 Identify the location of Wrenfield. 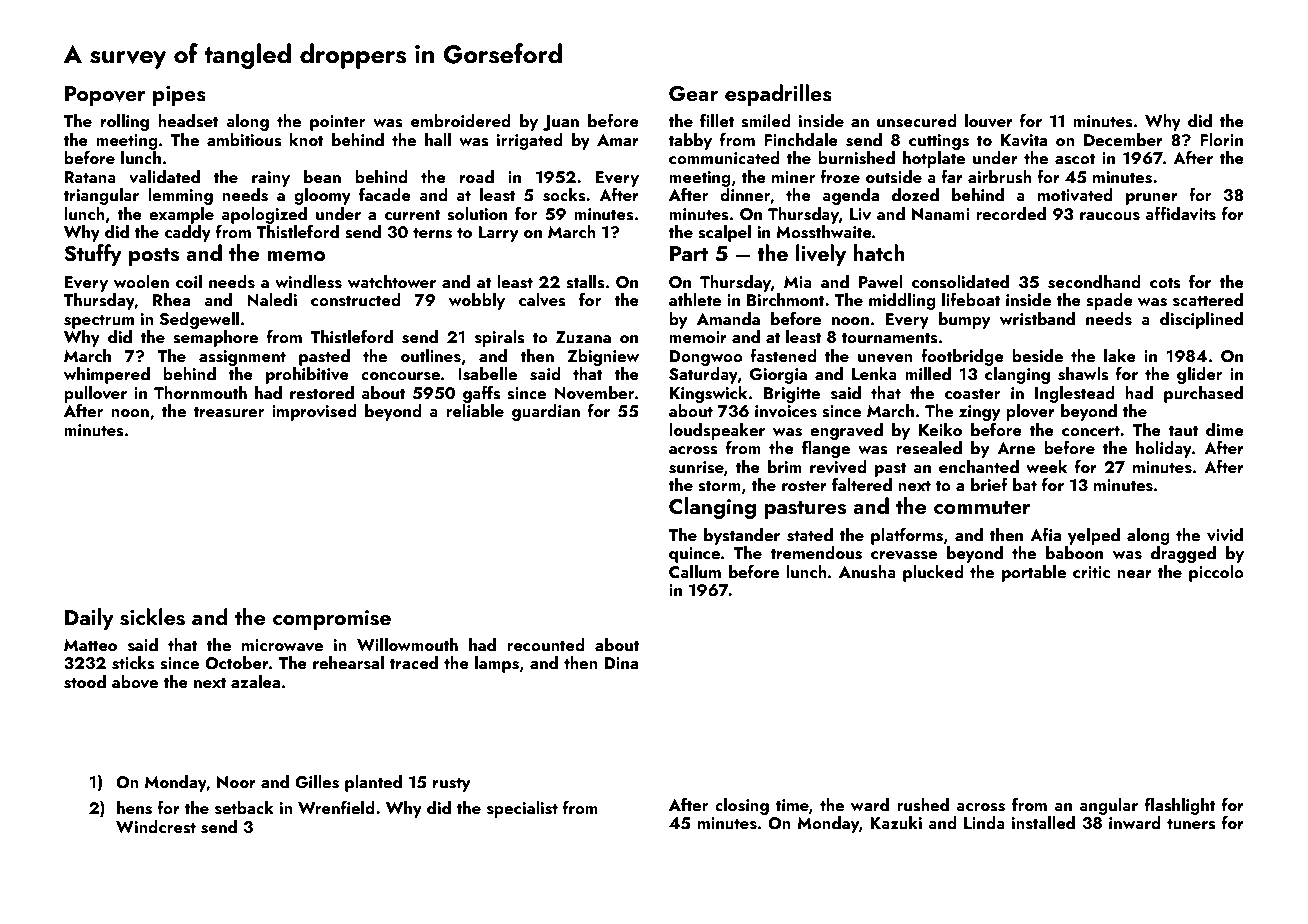
(336, 807).
